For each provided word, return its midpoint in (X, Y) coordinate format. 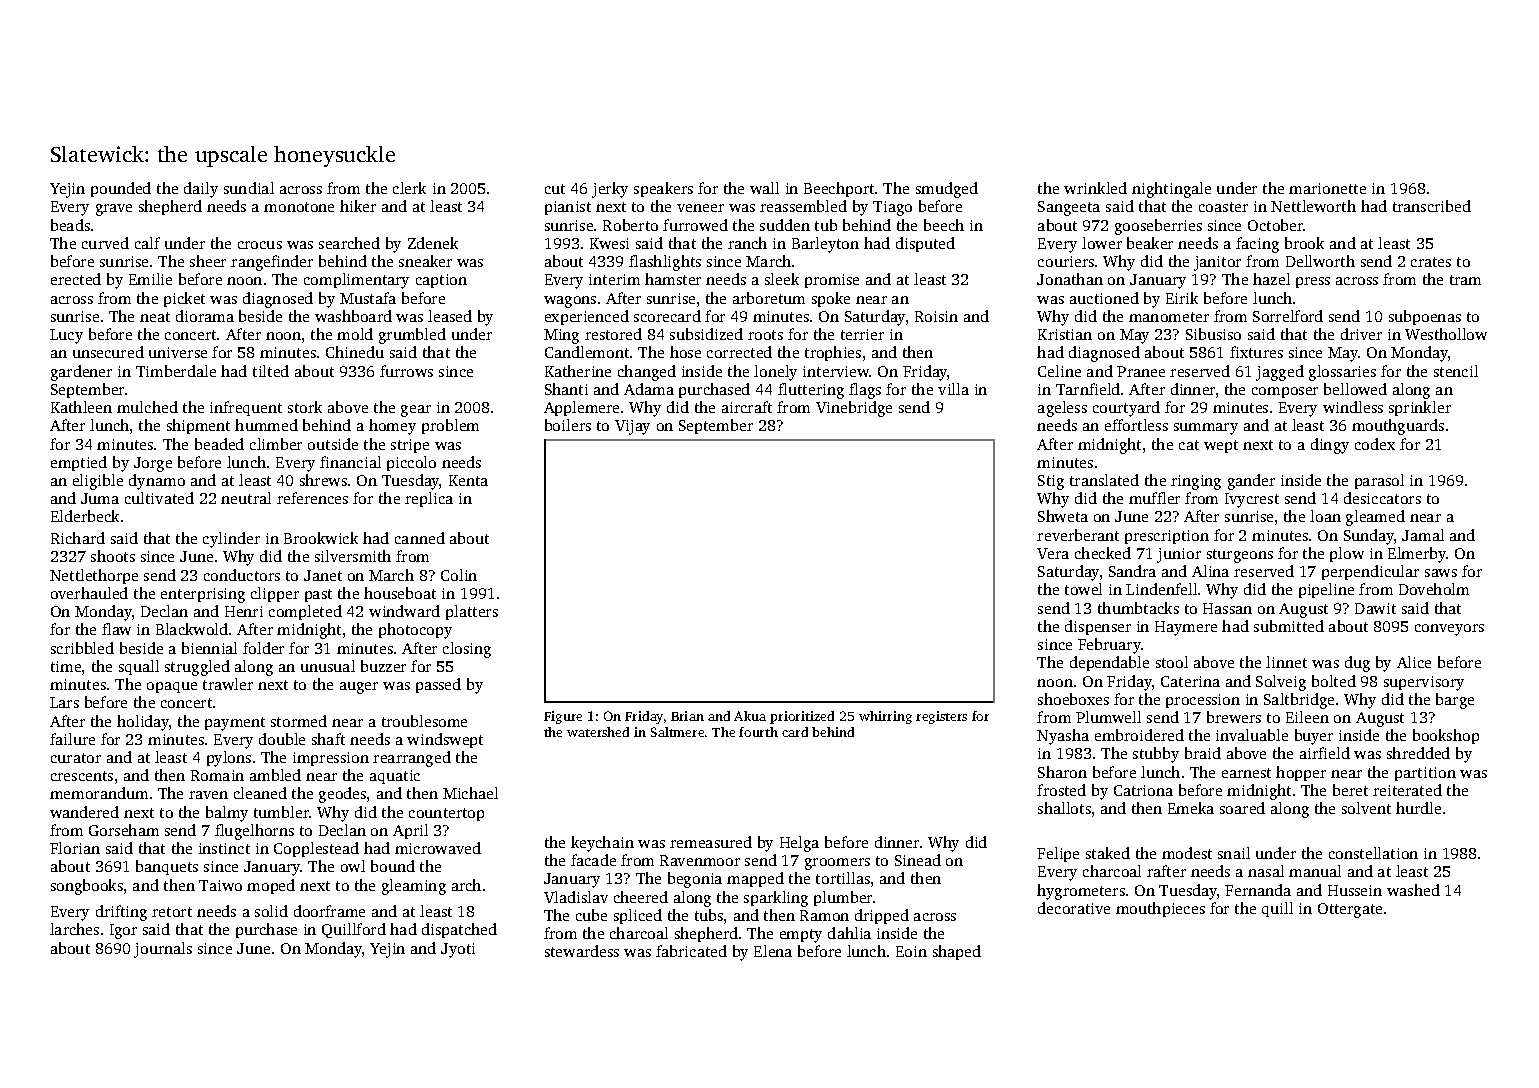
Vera (1053, 553)
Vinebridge (854, 409)
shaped (957, 952)
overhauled (89, 593)
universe (178, 352)
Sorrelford (1288, 316)
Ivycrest (1252, 500)
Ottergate (1350, 910)
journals (163, 950)
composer (1285, 392)
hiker (358, 206)
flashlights (665, 263)
